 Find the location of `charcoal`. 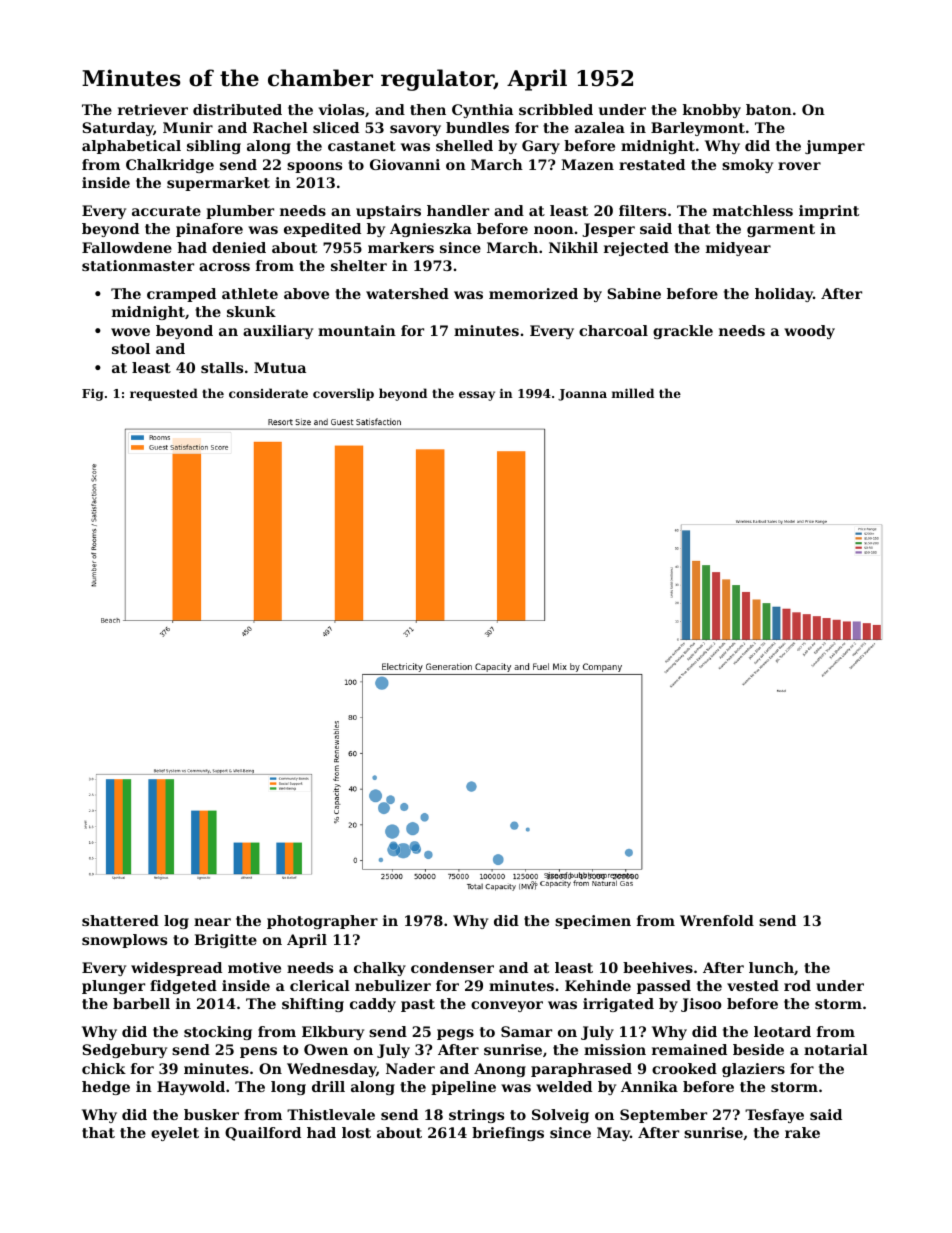

charcoal is located at coordinates (613, 330).
